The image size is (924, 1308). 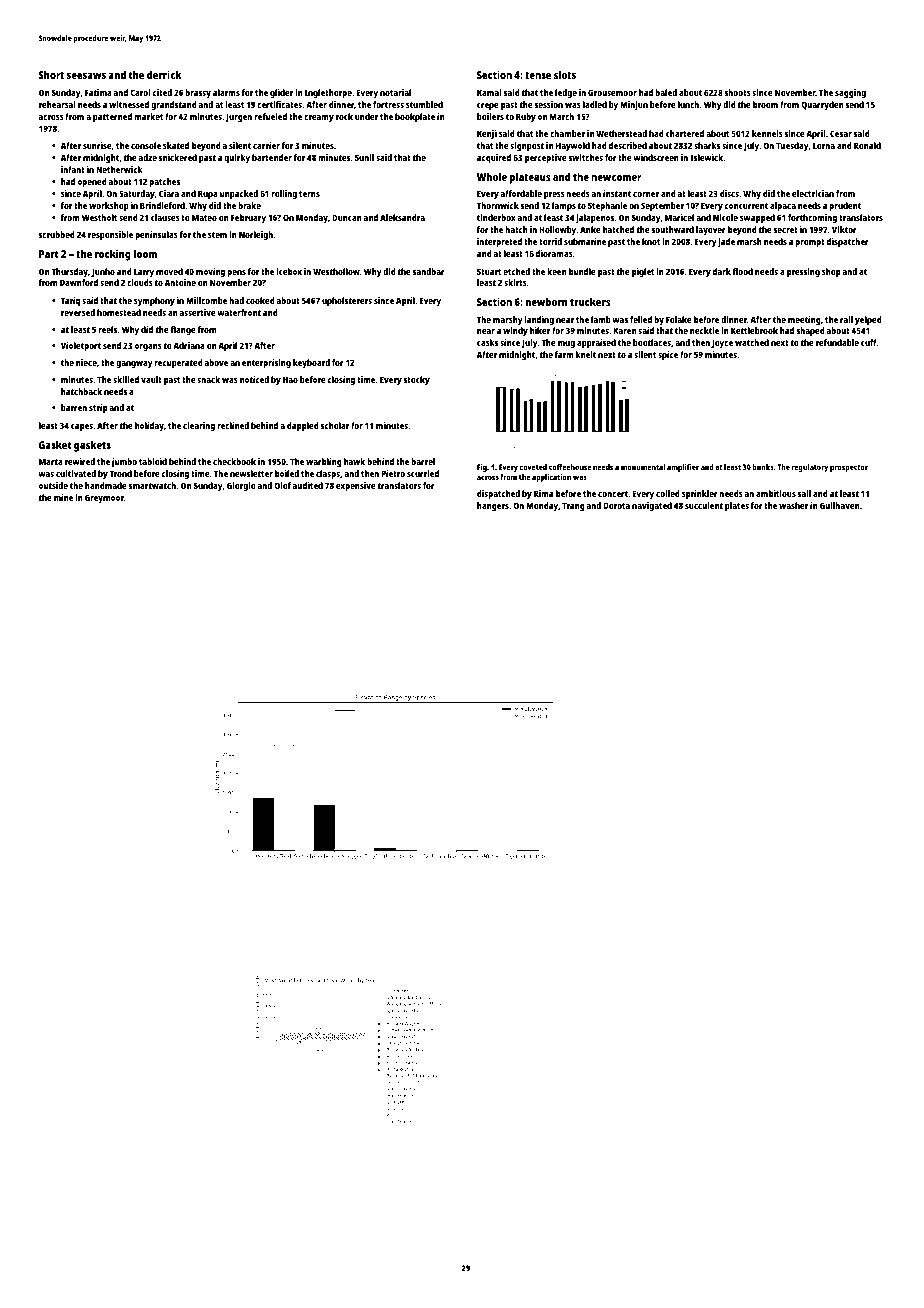 I want to click on Inglethorpe, so click(x=328, y=93).
